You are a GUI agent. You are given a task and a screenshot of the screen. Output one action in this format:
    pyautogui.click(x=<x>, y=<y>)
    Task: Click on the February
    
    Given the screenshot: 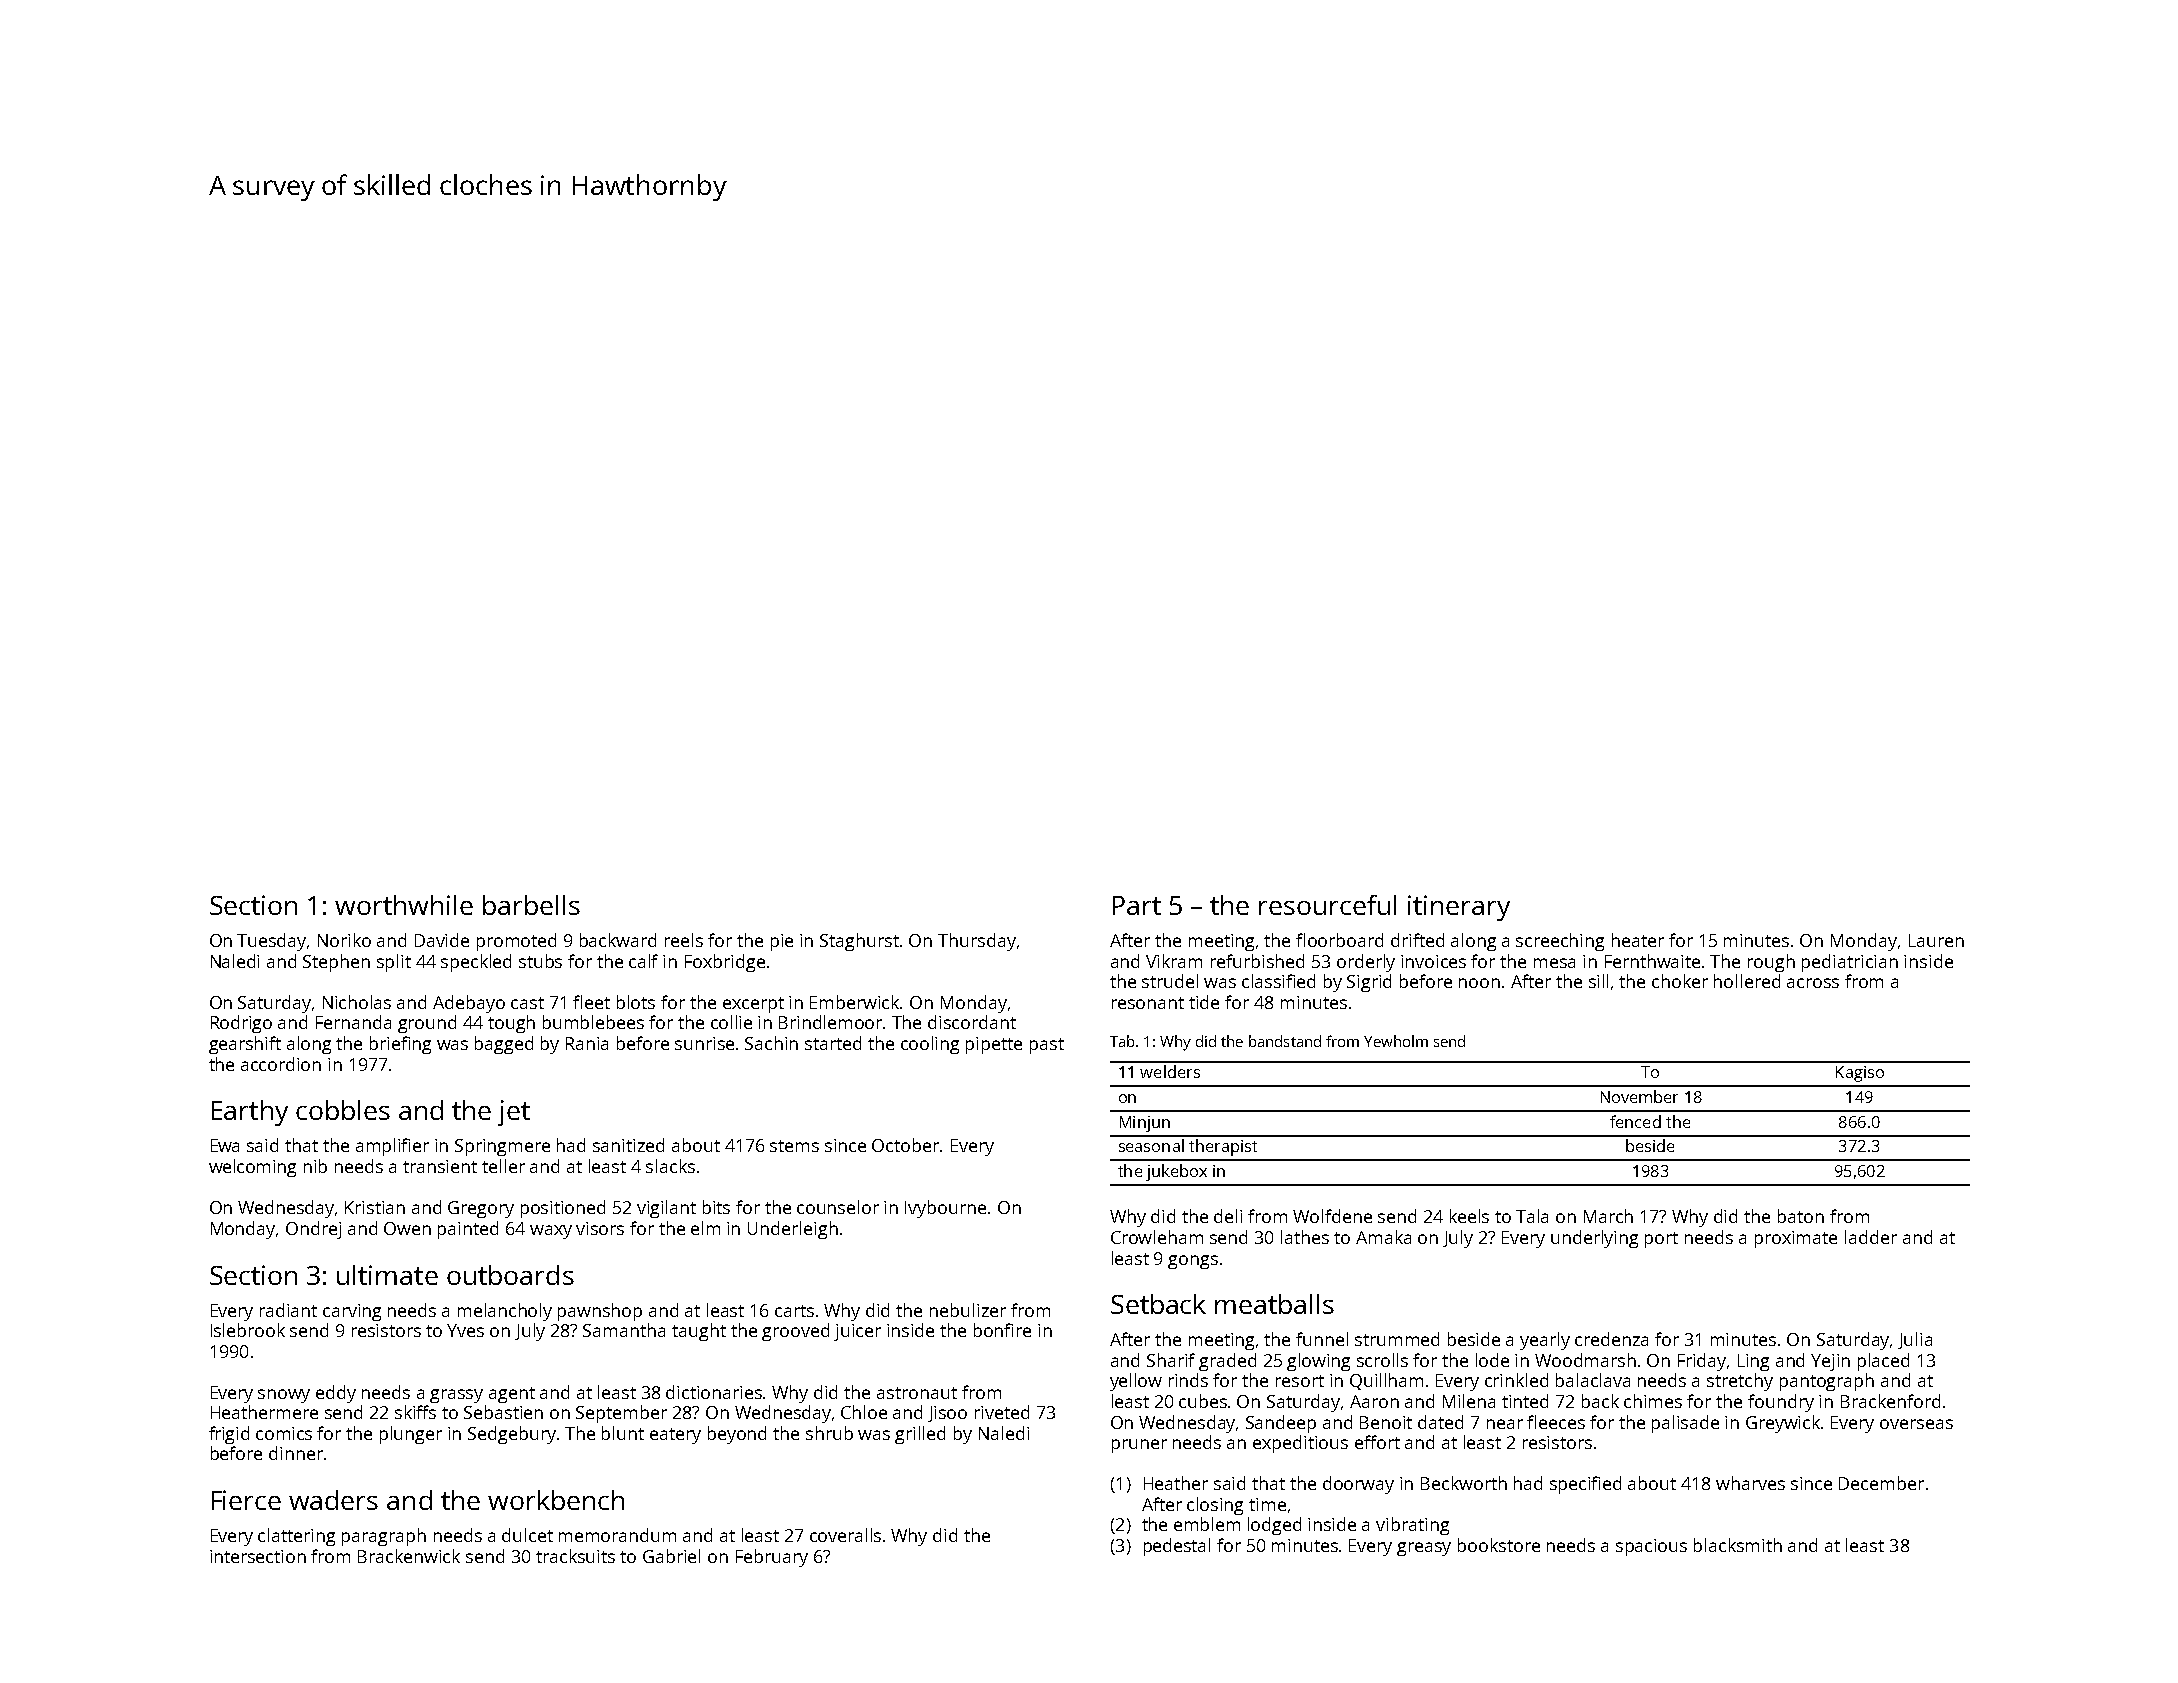 What is the action you would take?
    pyautogui.click(x=772, y=1558)
